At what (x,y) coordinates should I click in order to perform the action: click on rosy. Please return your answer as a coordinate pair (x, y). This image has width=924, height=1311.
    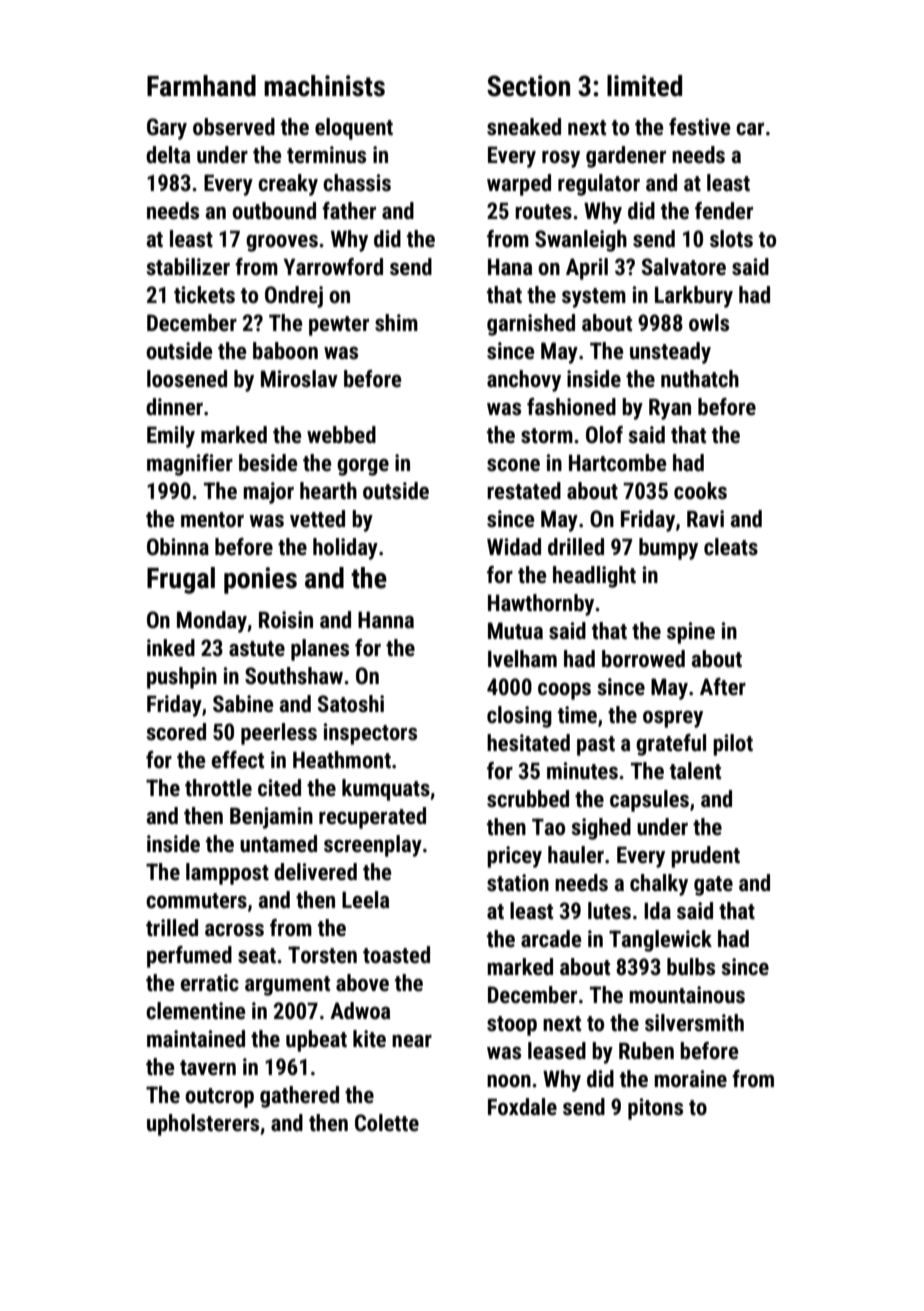
    Looking at the image, I should click on (561, 159).
